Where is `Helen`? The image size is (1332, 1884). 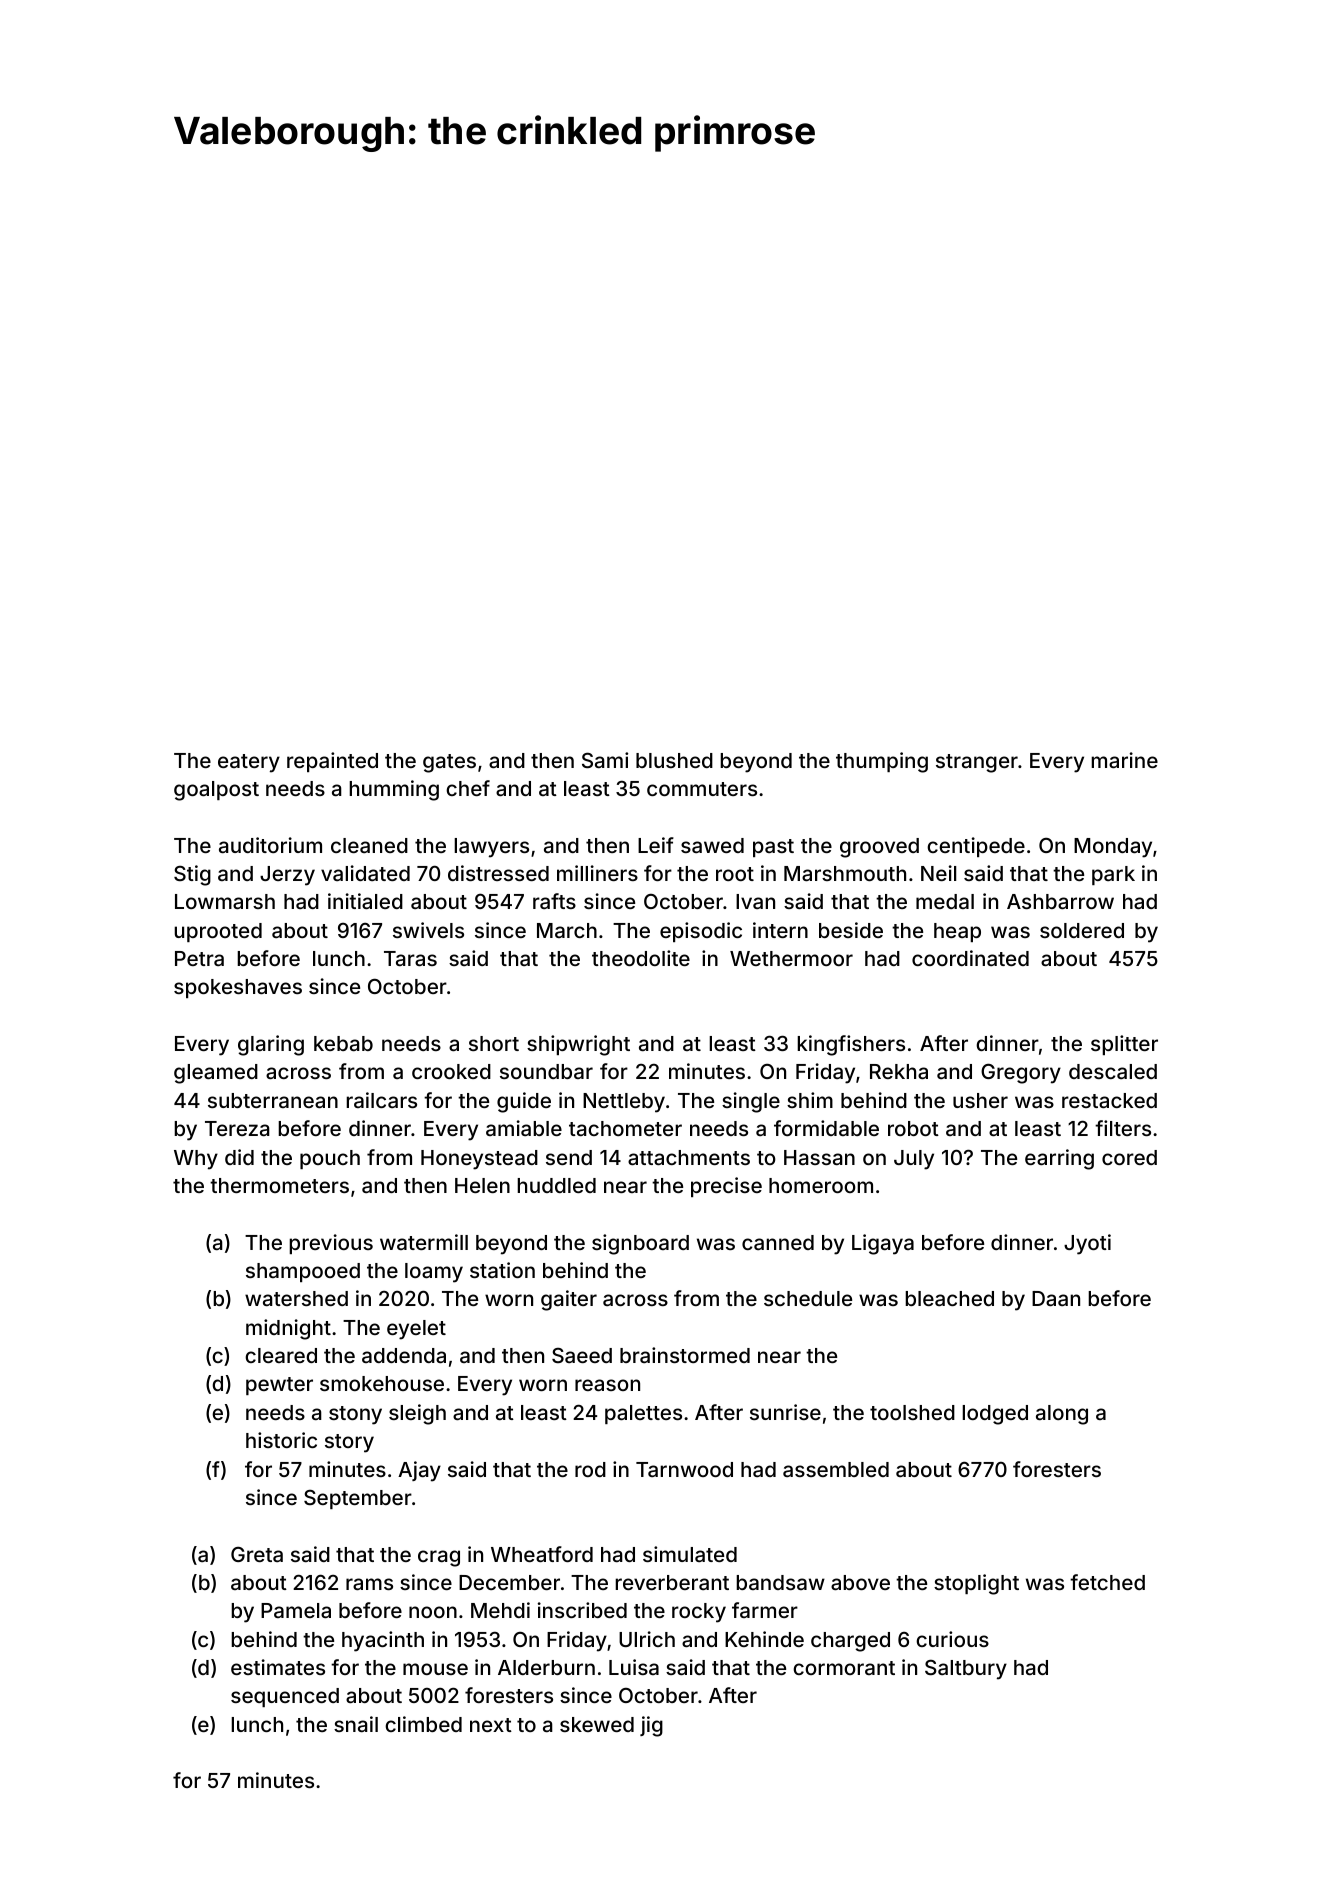 Helen is located at coordinates (482, 1185).
